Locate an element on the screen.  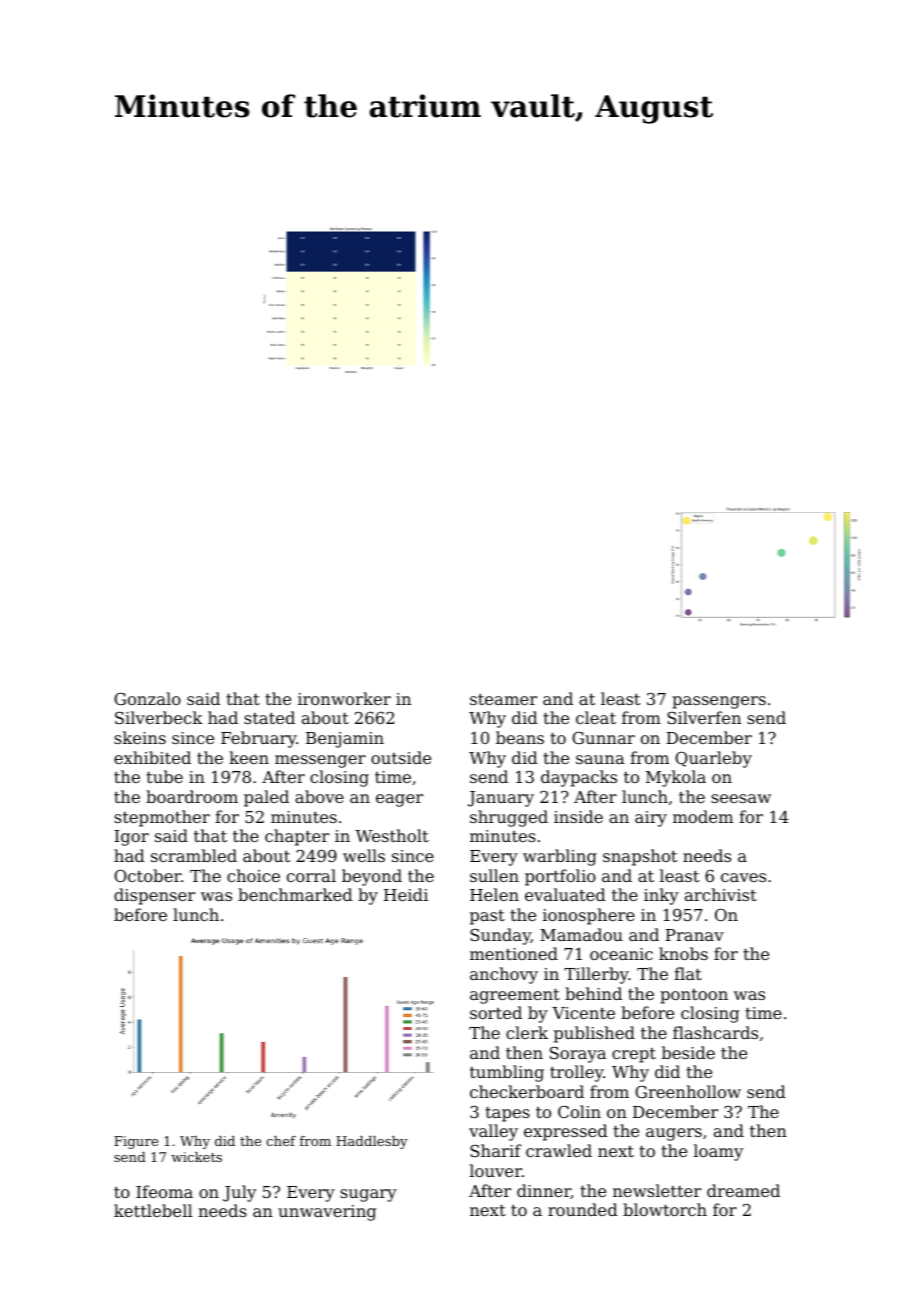
steamer is located at coordinates (503, 699).
